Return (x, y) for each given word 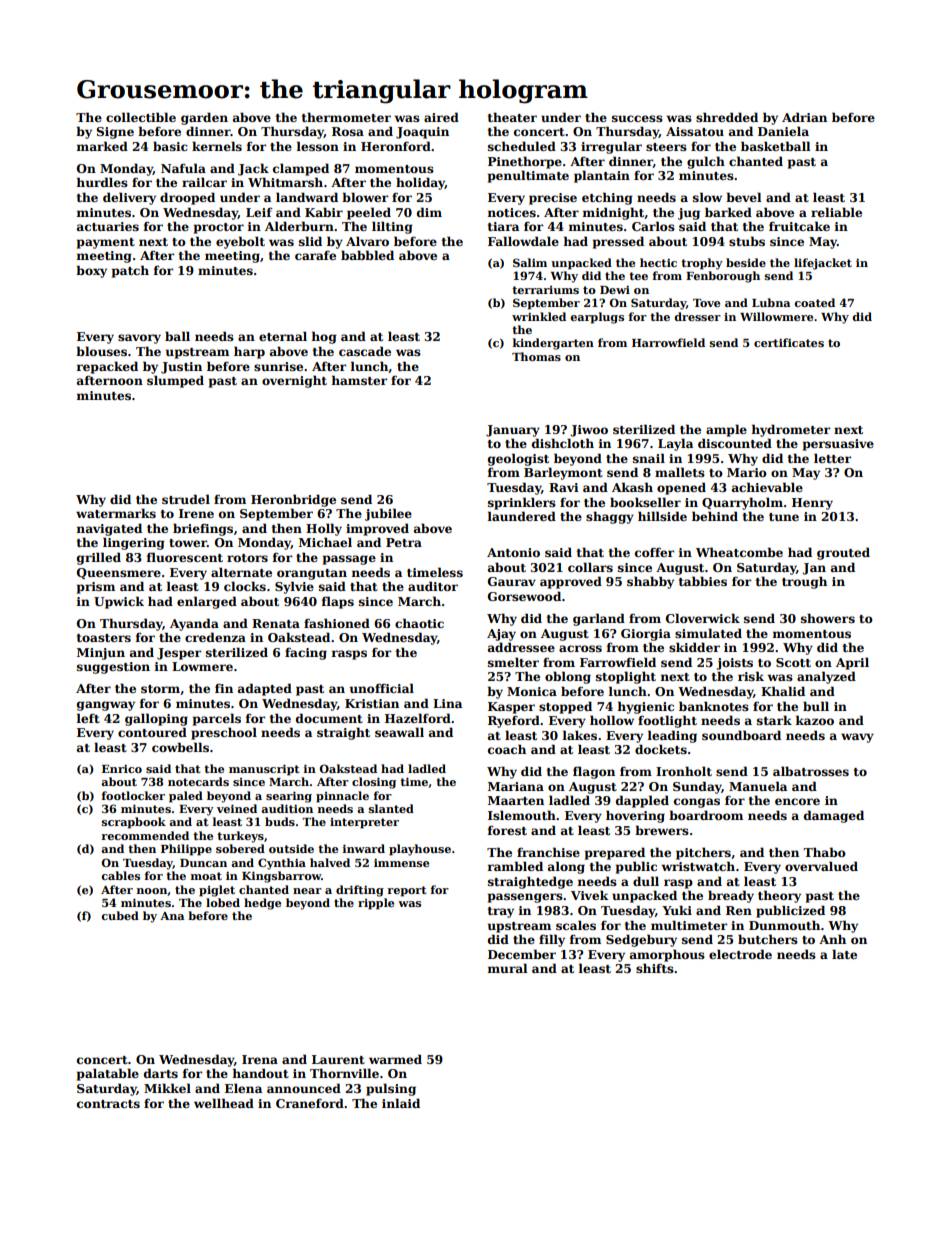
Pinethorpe (525, 162)
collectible (141, 117)
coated (814, 302)
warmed (395, 1059)
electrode (740, 954)
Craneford (310, 1103)
